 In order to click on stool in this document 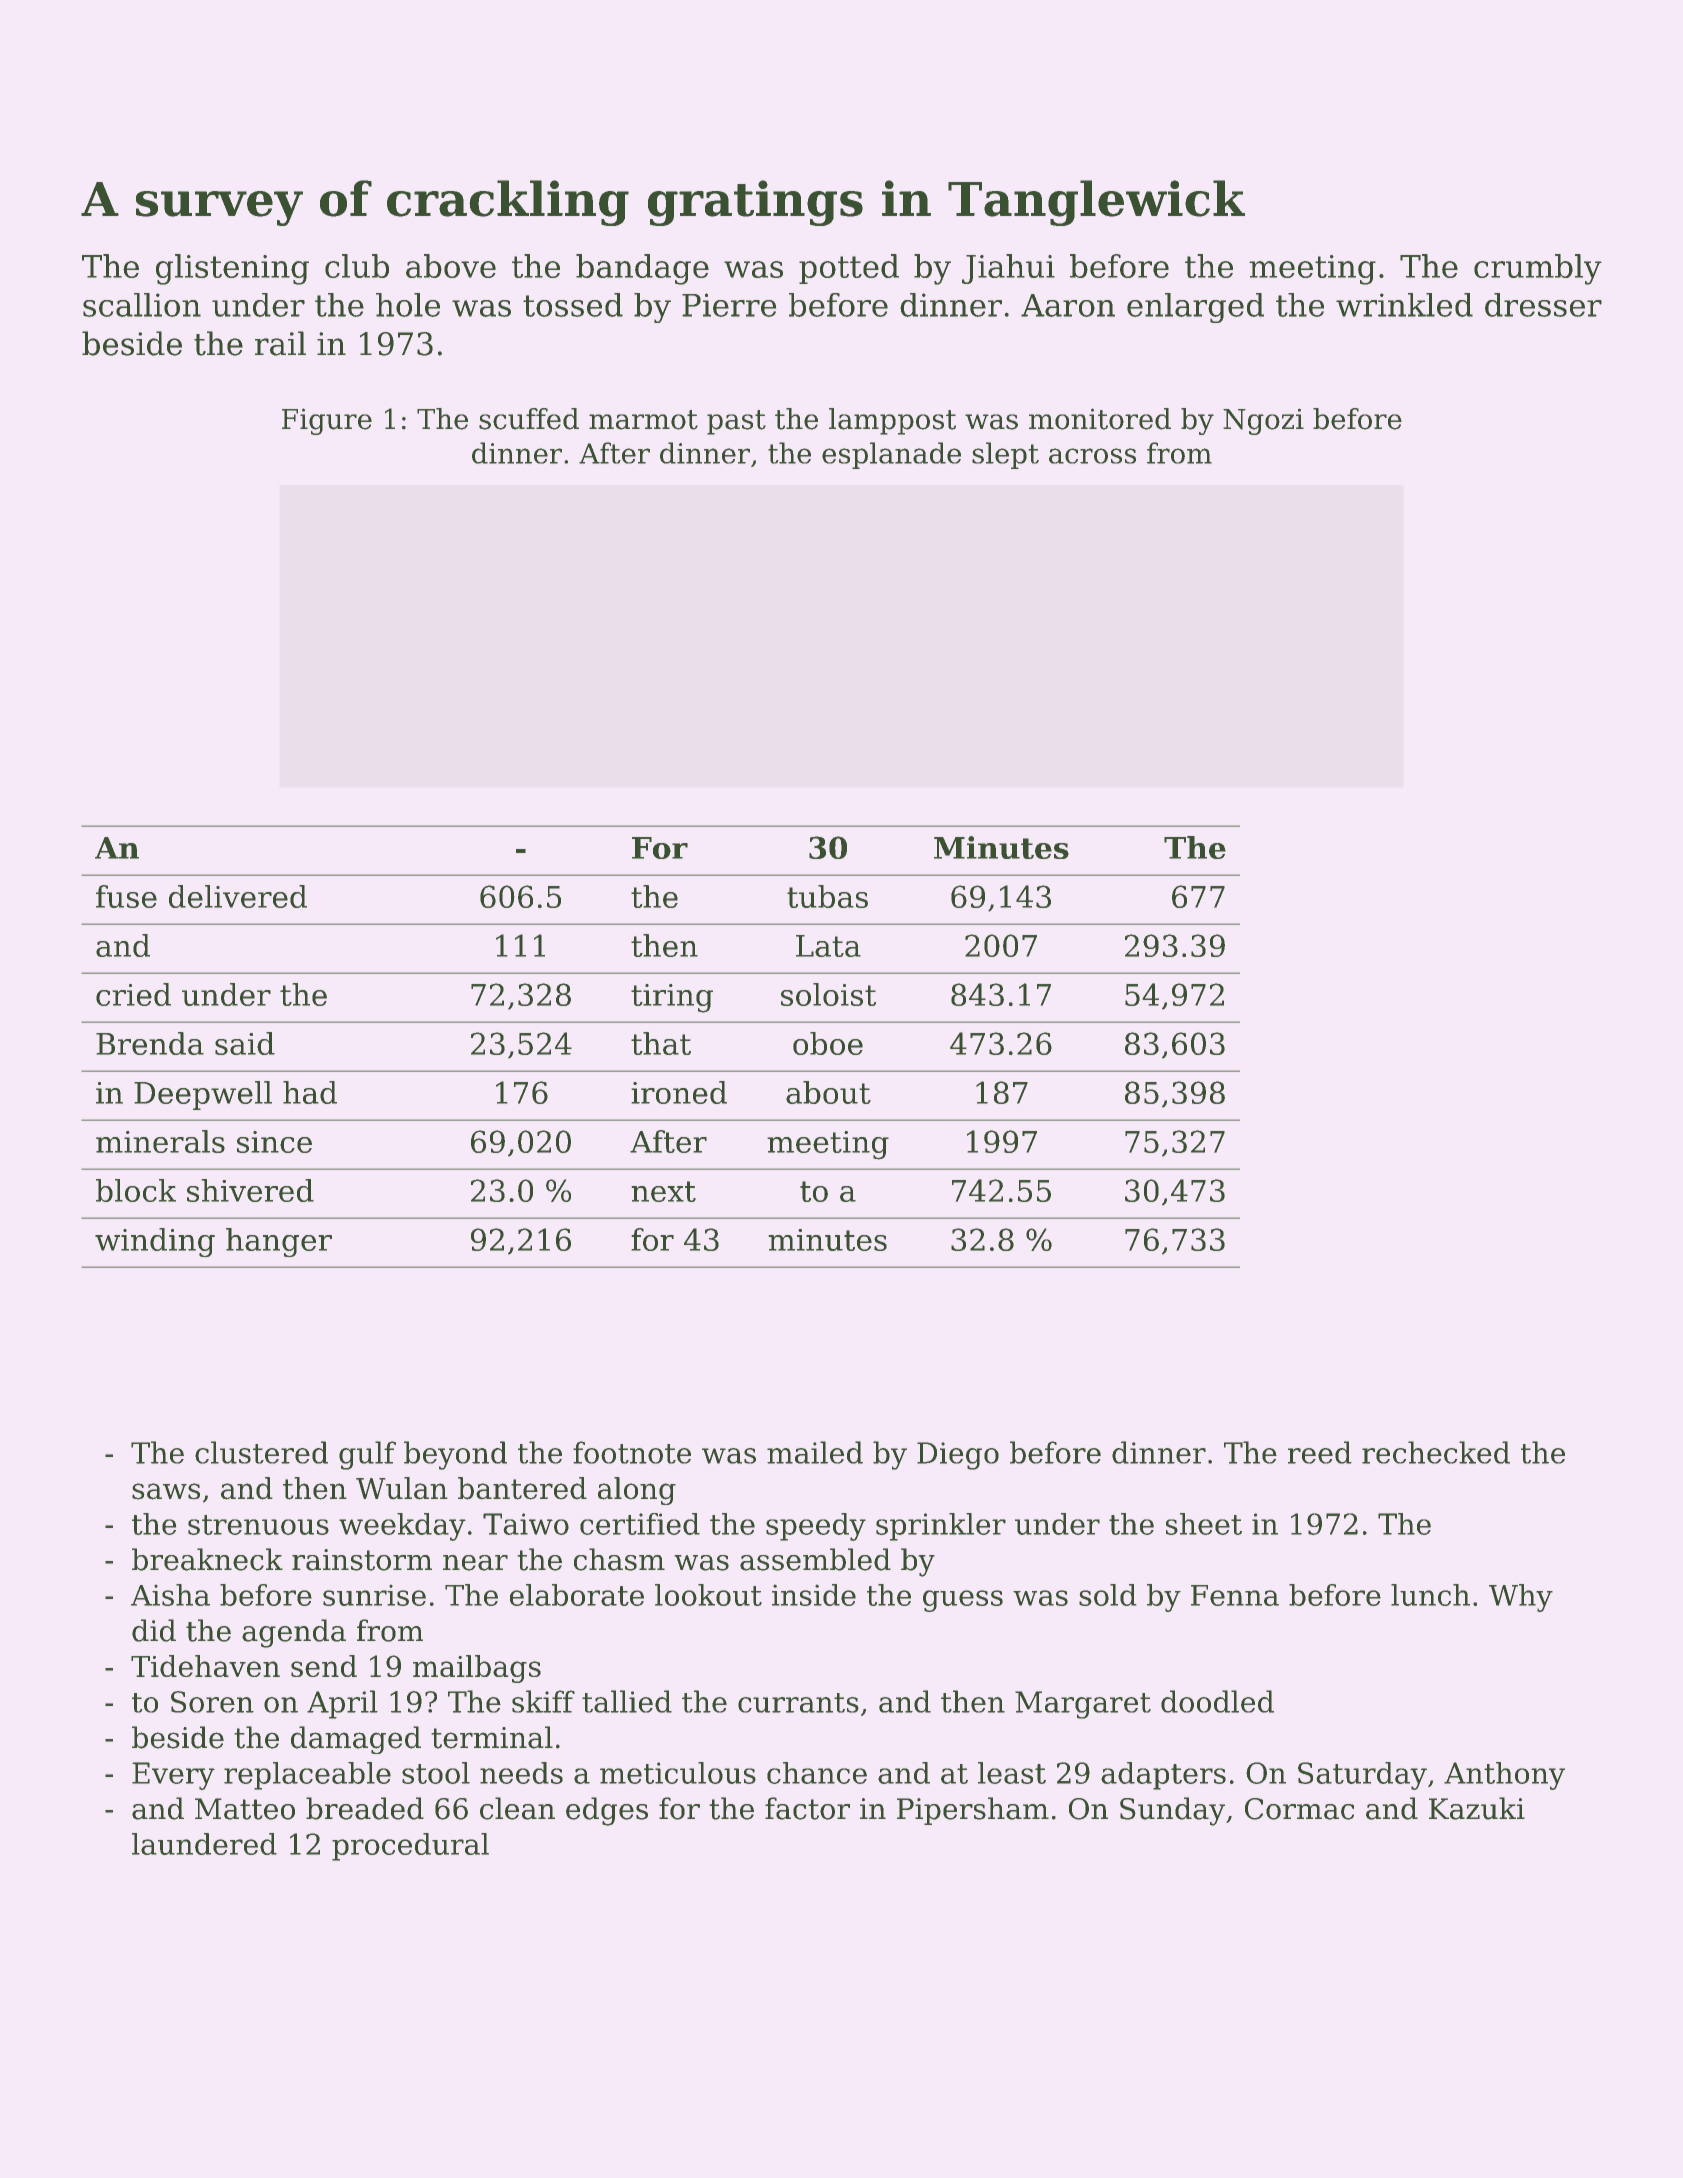, I will do `click(436, 1773)`.
